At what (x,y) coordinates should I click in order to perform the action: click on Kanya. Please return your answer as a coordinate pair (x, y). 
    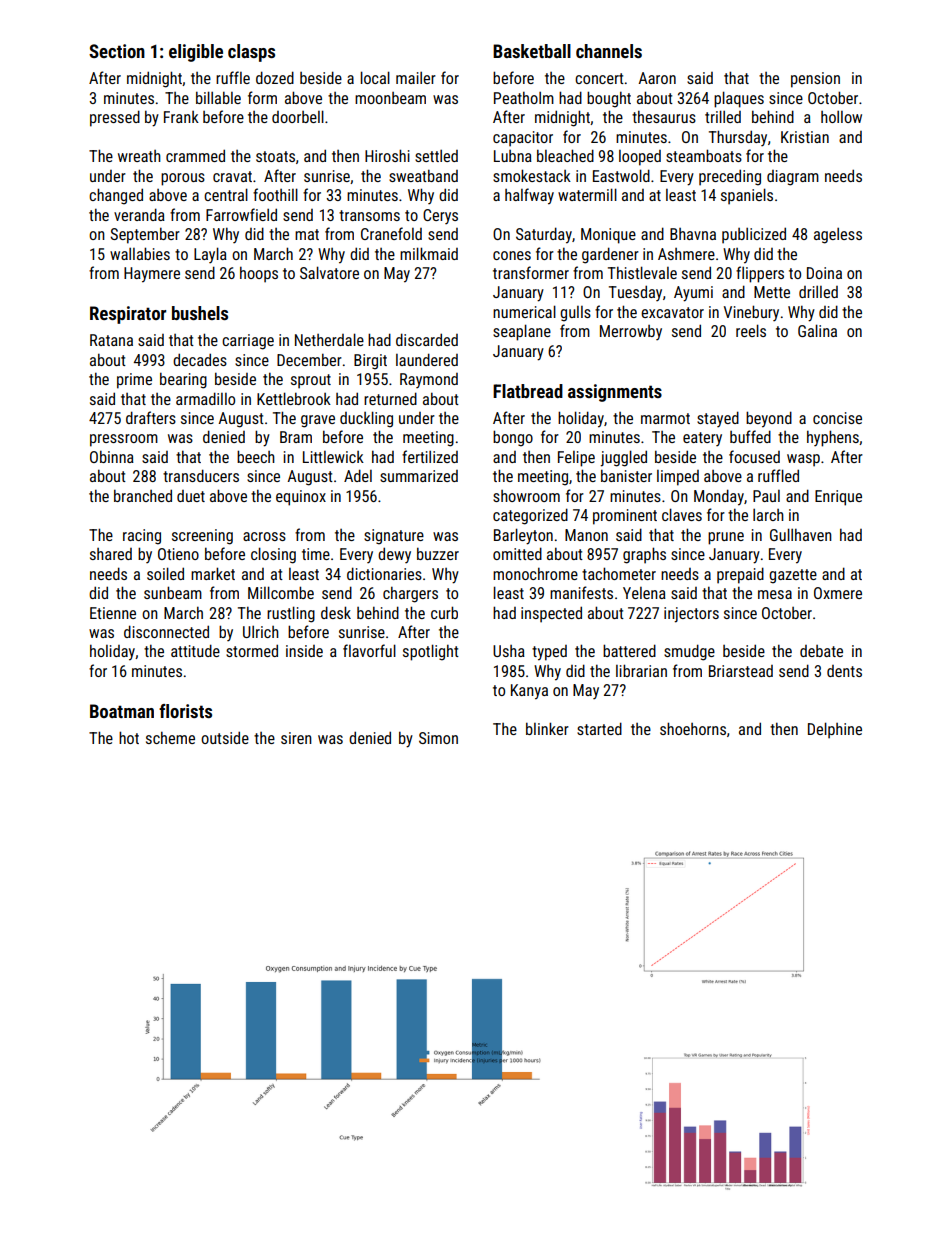
    Looking at the image, I should click on (529, 692).
